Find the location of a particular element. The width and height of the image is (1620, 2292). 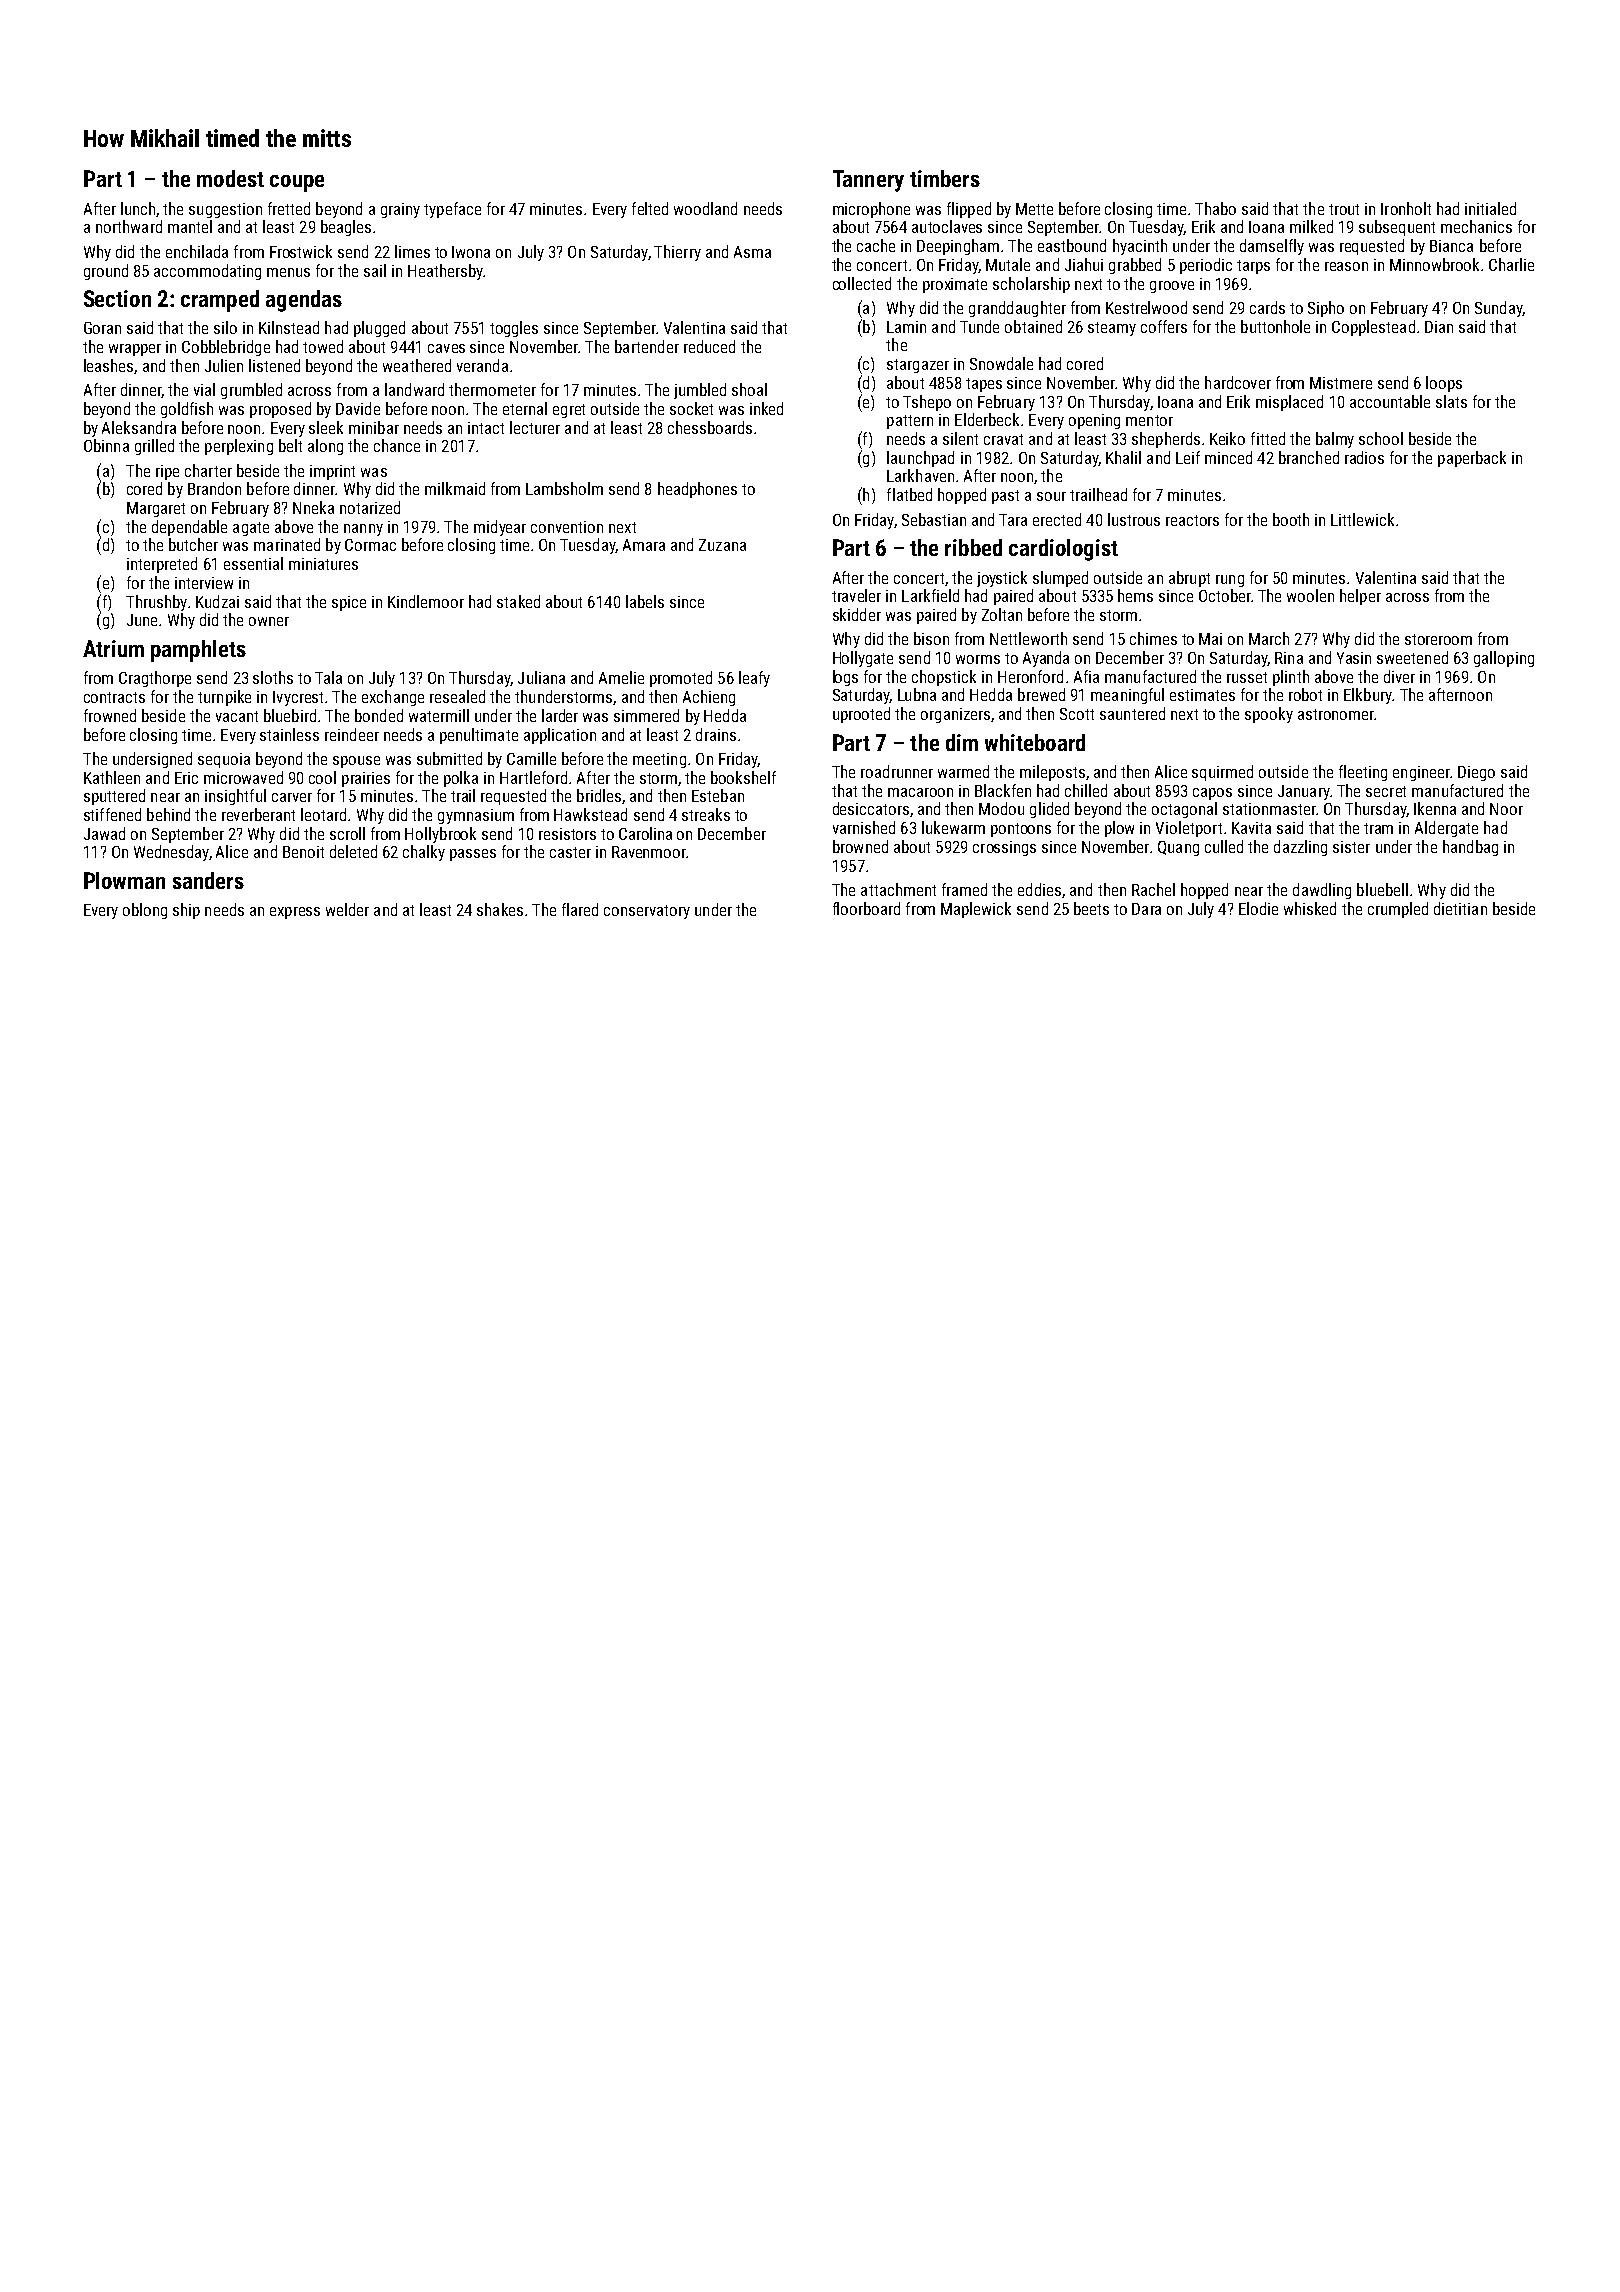

staked is located at coordinates (518, 601).
